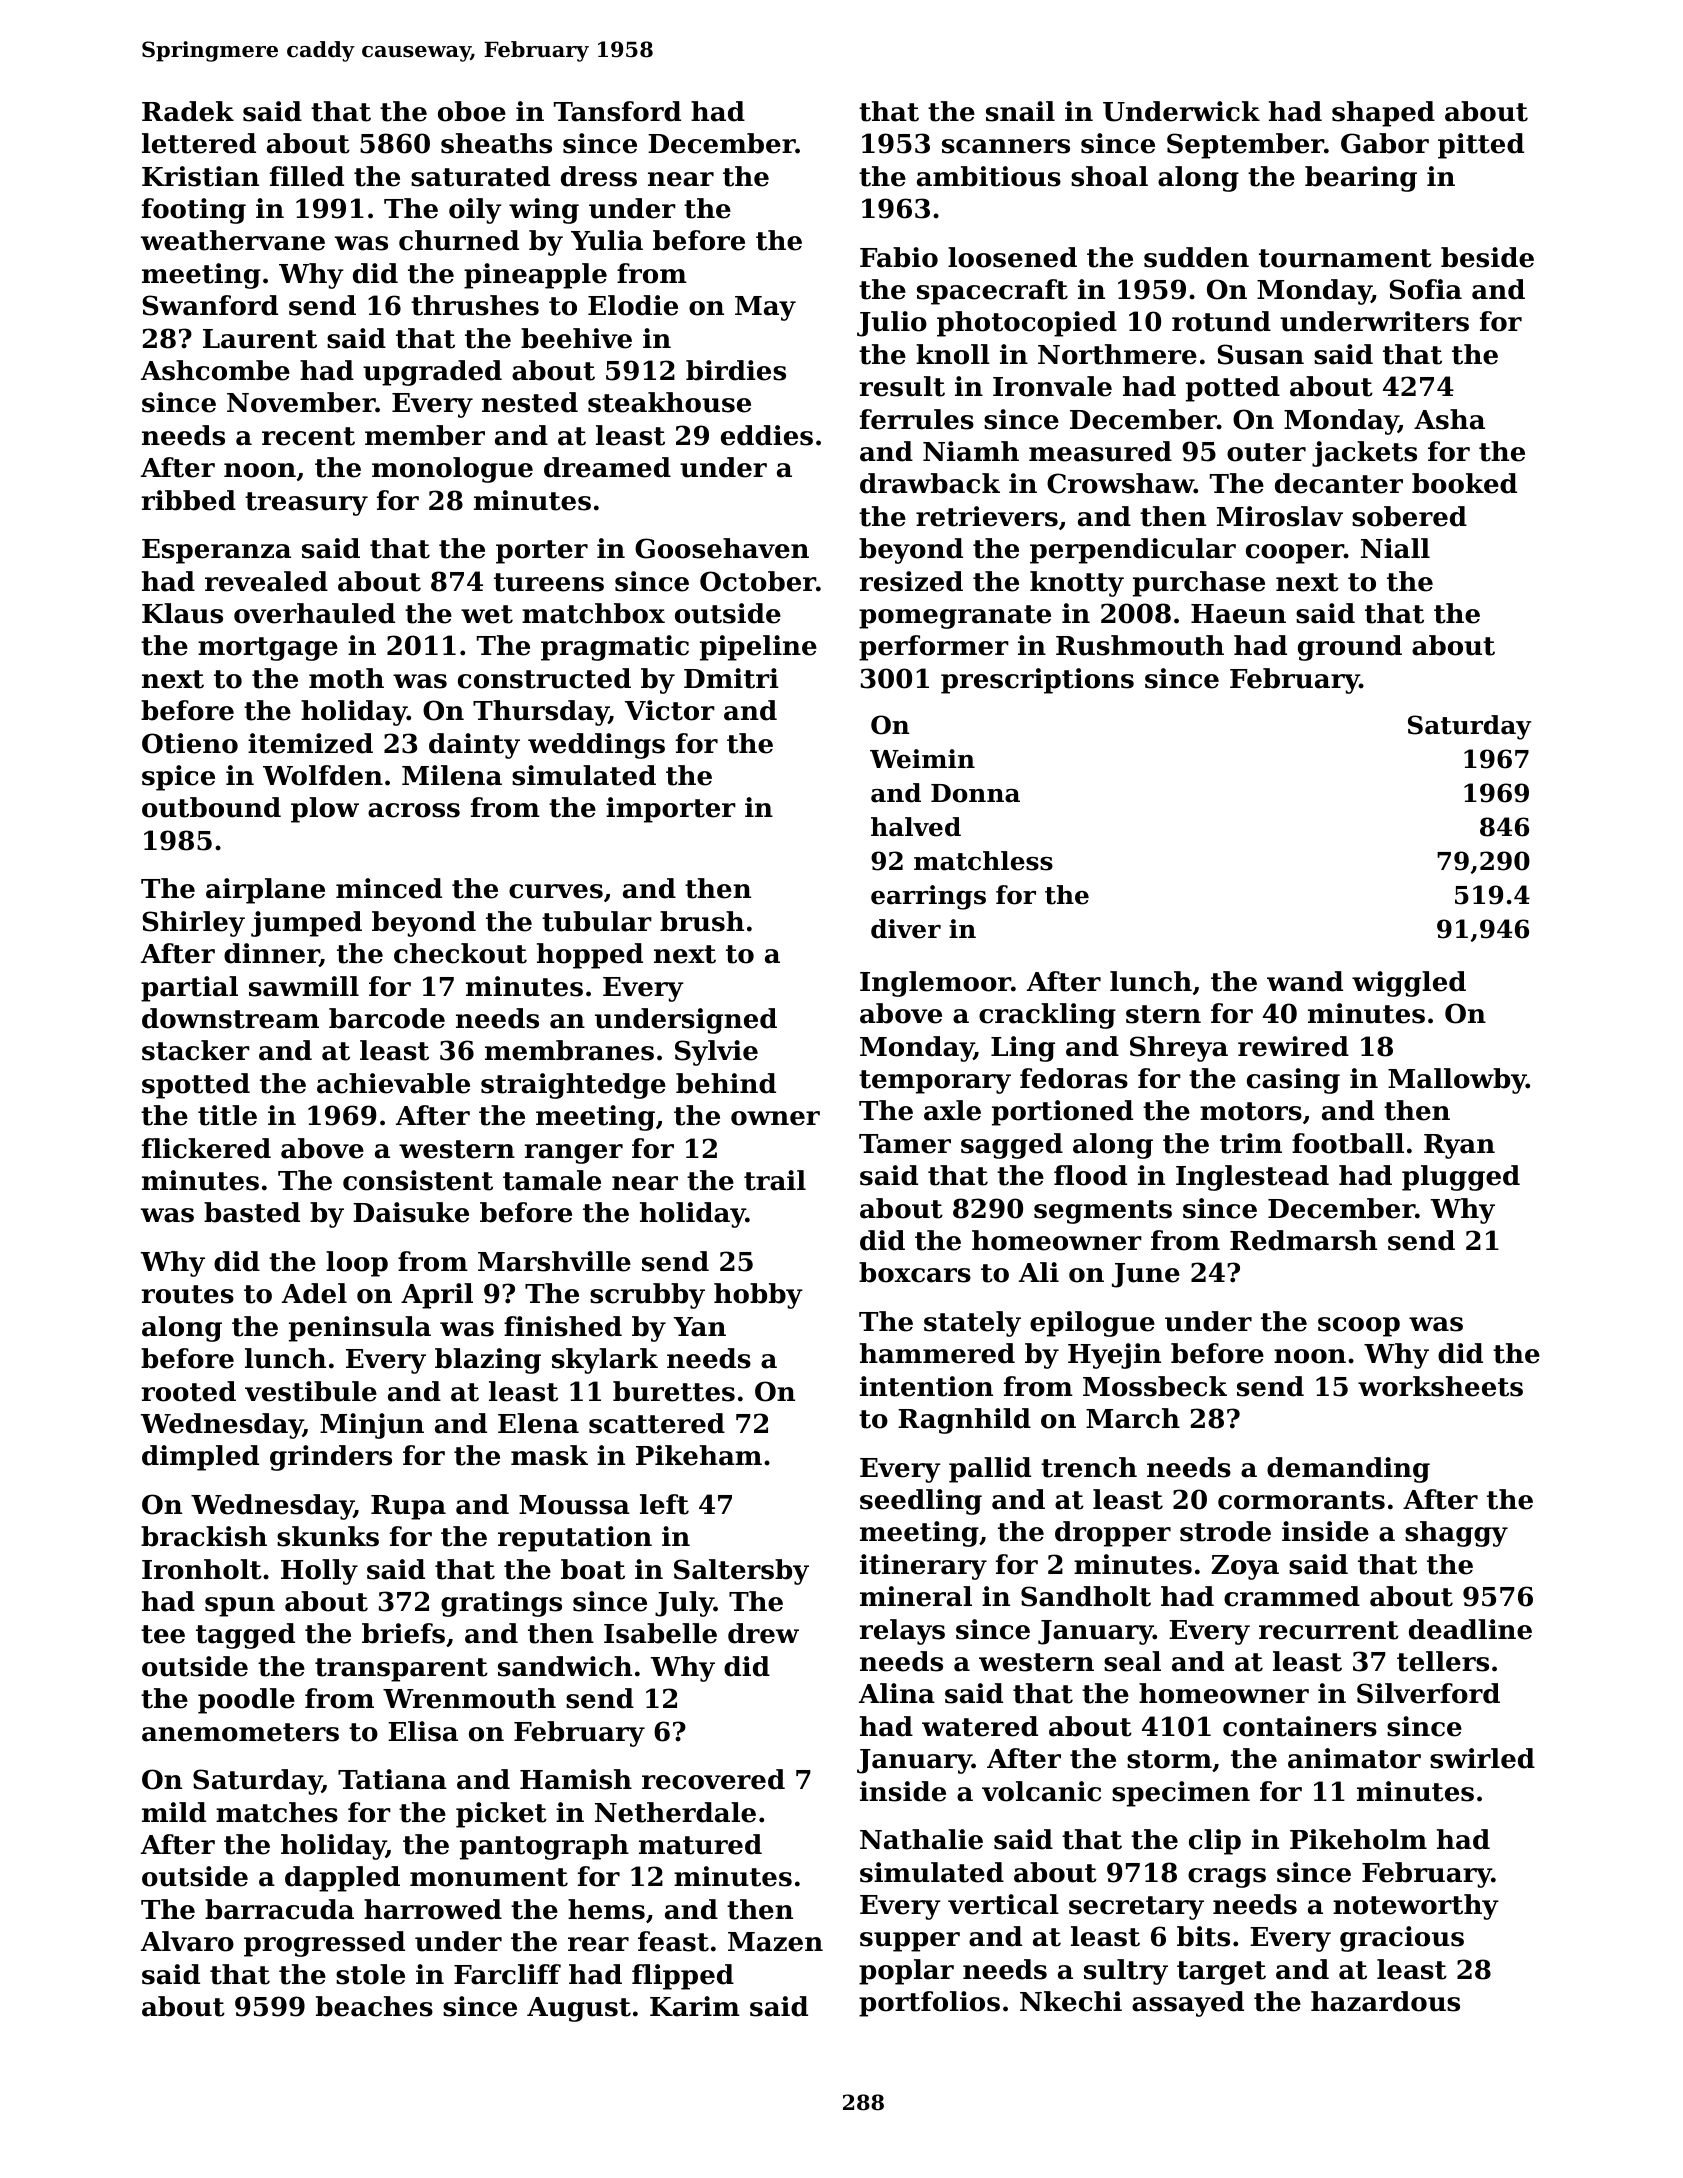 The height and width of the screenshot is (2178, 1683). I want to click on loosened, so click(1012, 257).
